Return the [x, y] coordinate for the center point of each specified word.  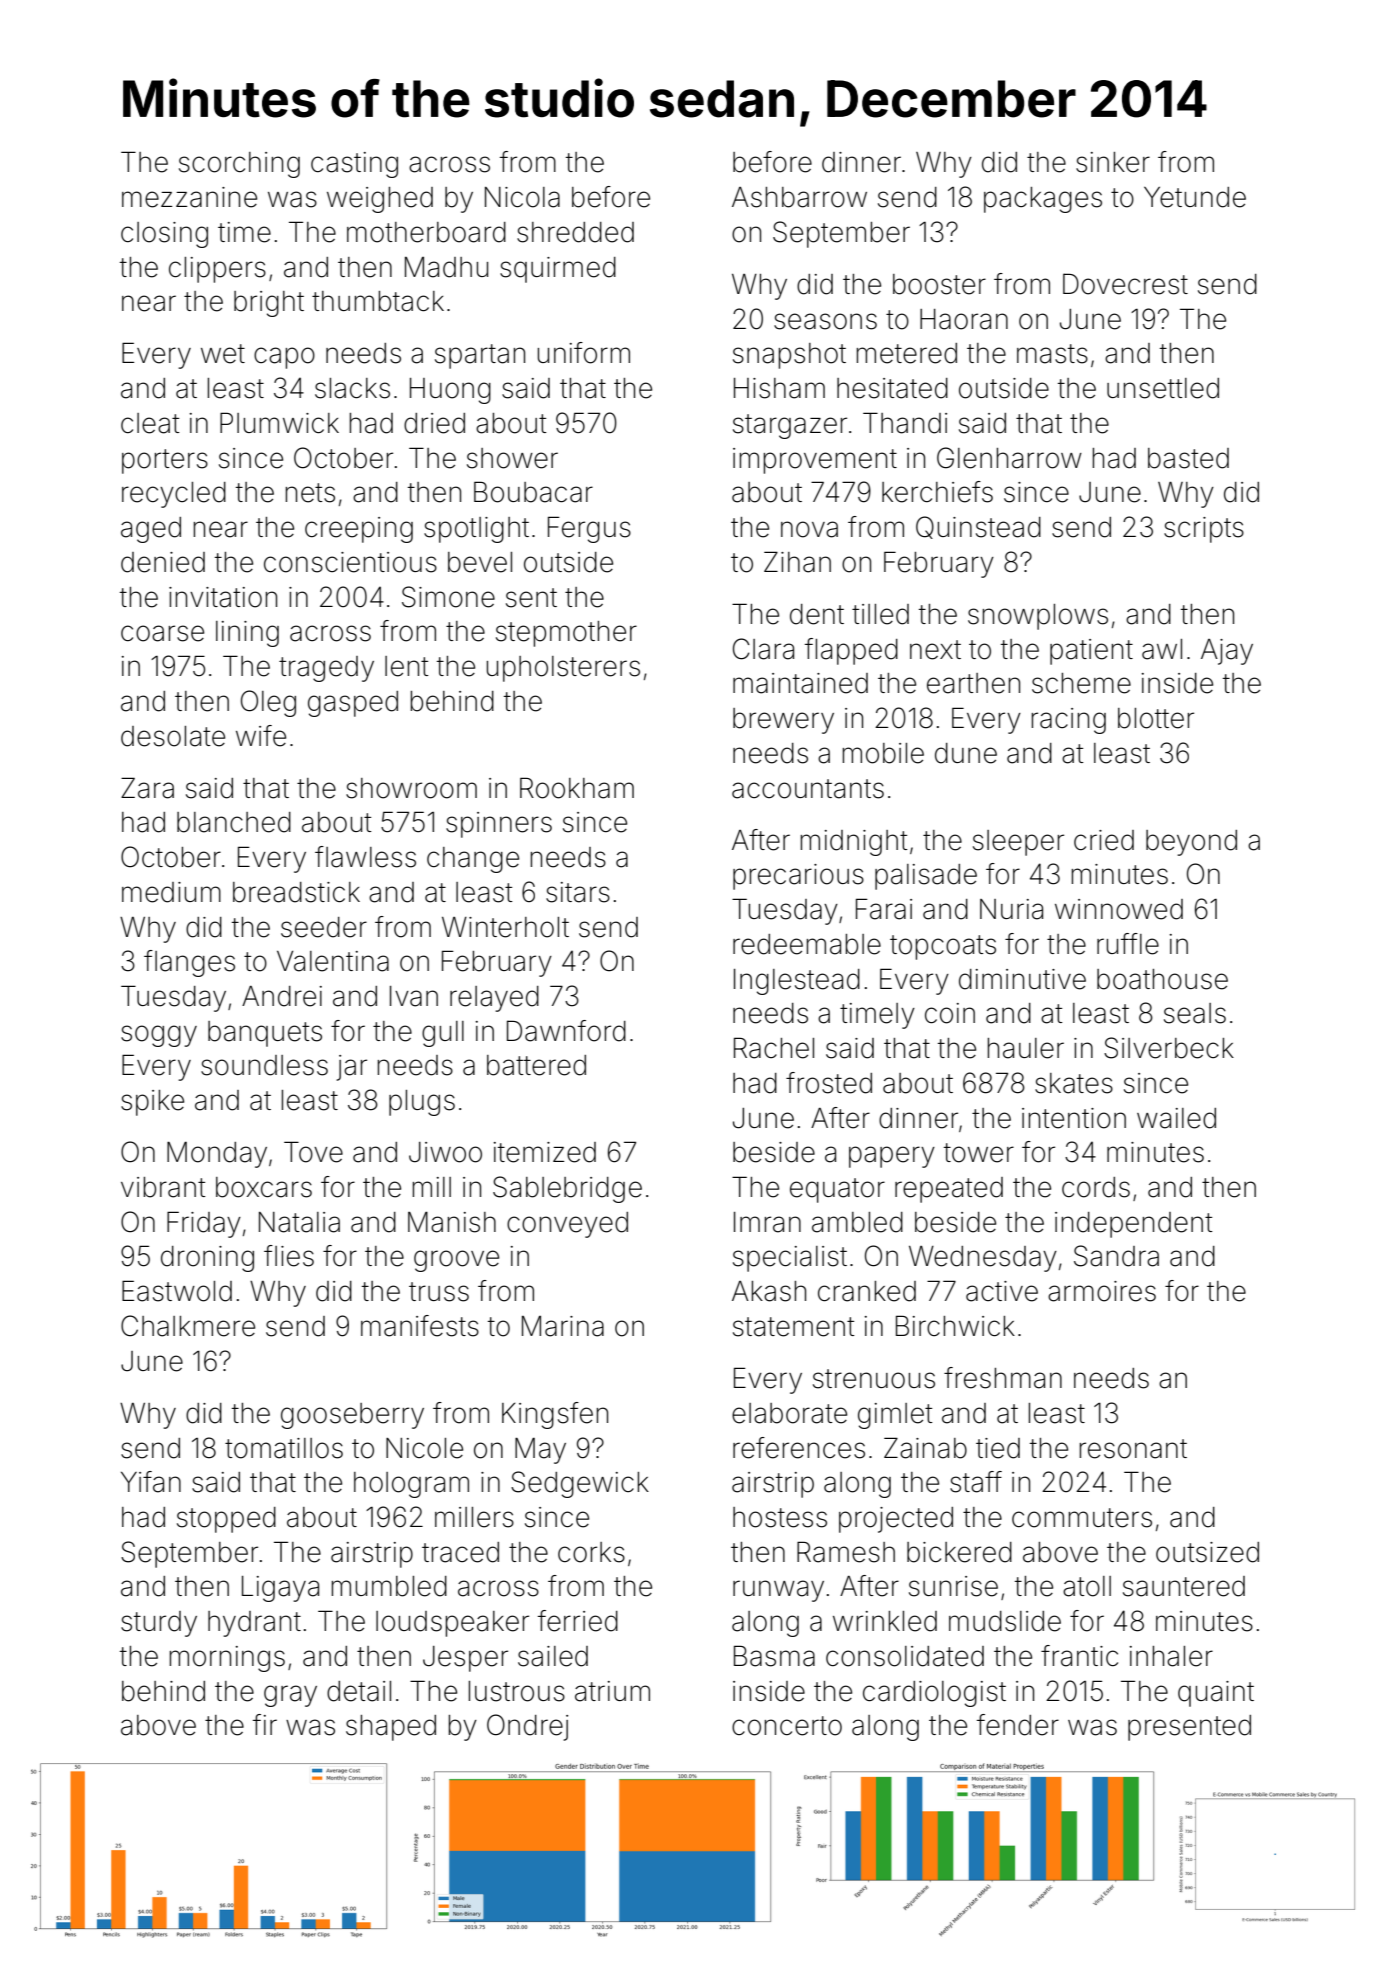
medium [171, 892]
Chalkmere [188, 1326]
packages [1043, 200]
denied [163, 562]
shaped [391, 1728]
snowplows [1038, 617]
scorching [239, 165]
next [935, 650]
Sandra [1116, 1256]
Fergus [589, 529]
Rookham [577, 788]
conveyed [567, 1225]
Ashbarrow [799, 197]
